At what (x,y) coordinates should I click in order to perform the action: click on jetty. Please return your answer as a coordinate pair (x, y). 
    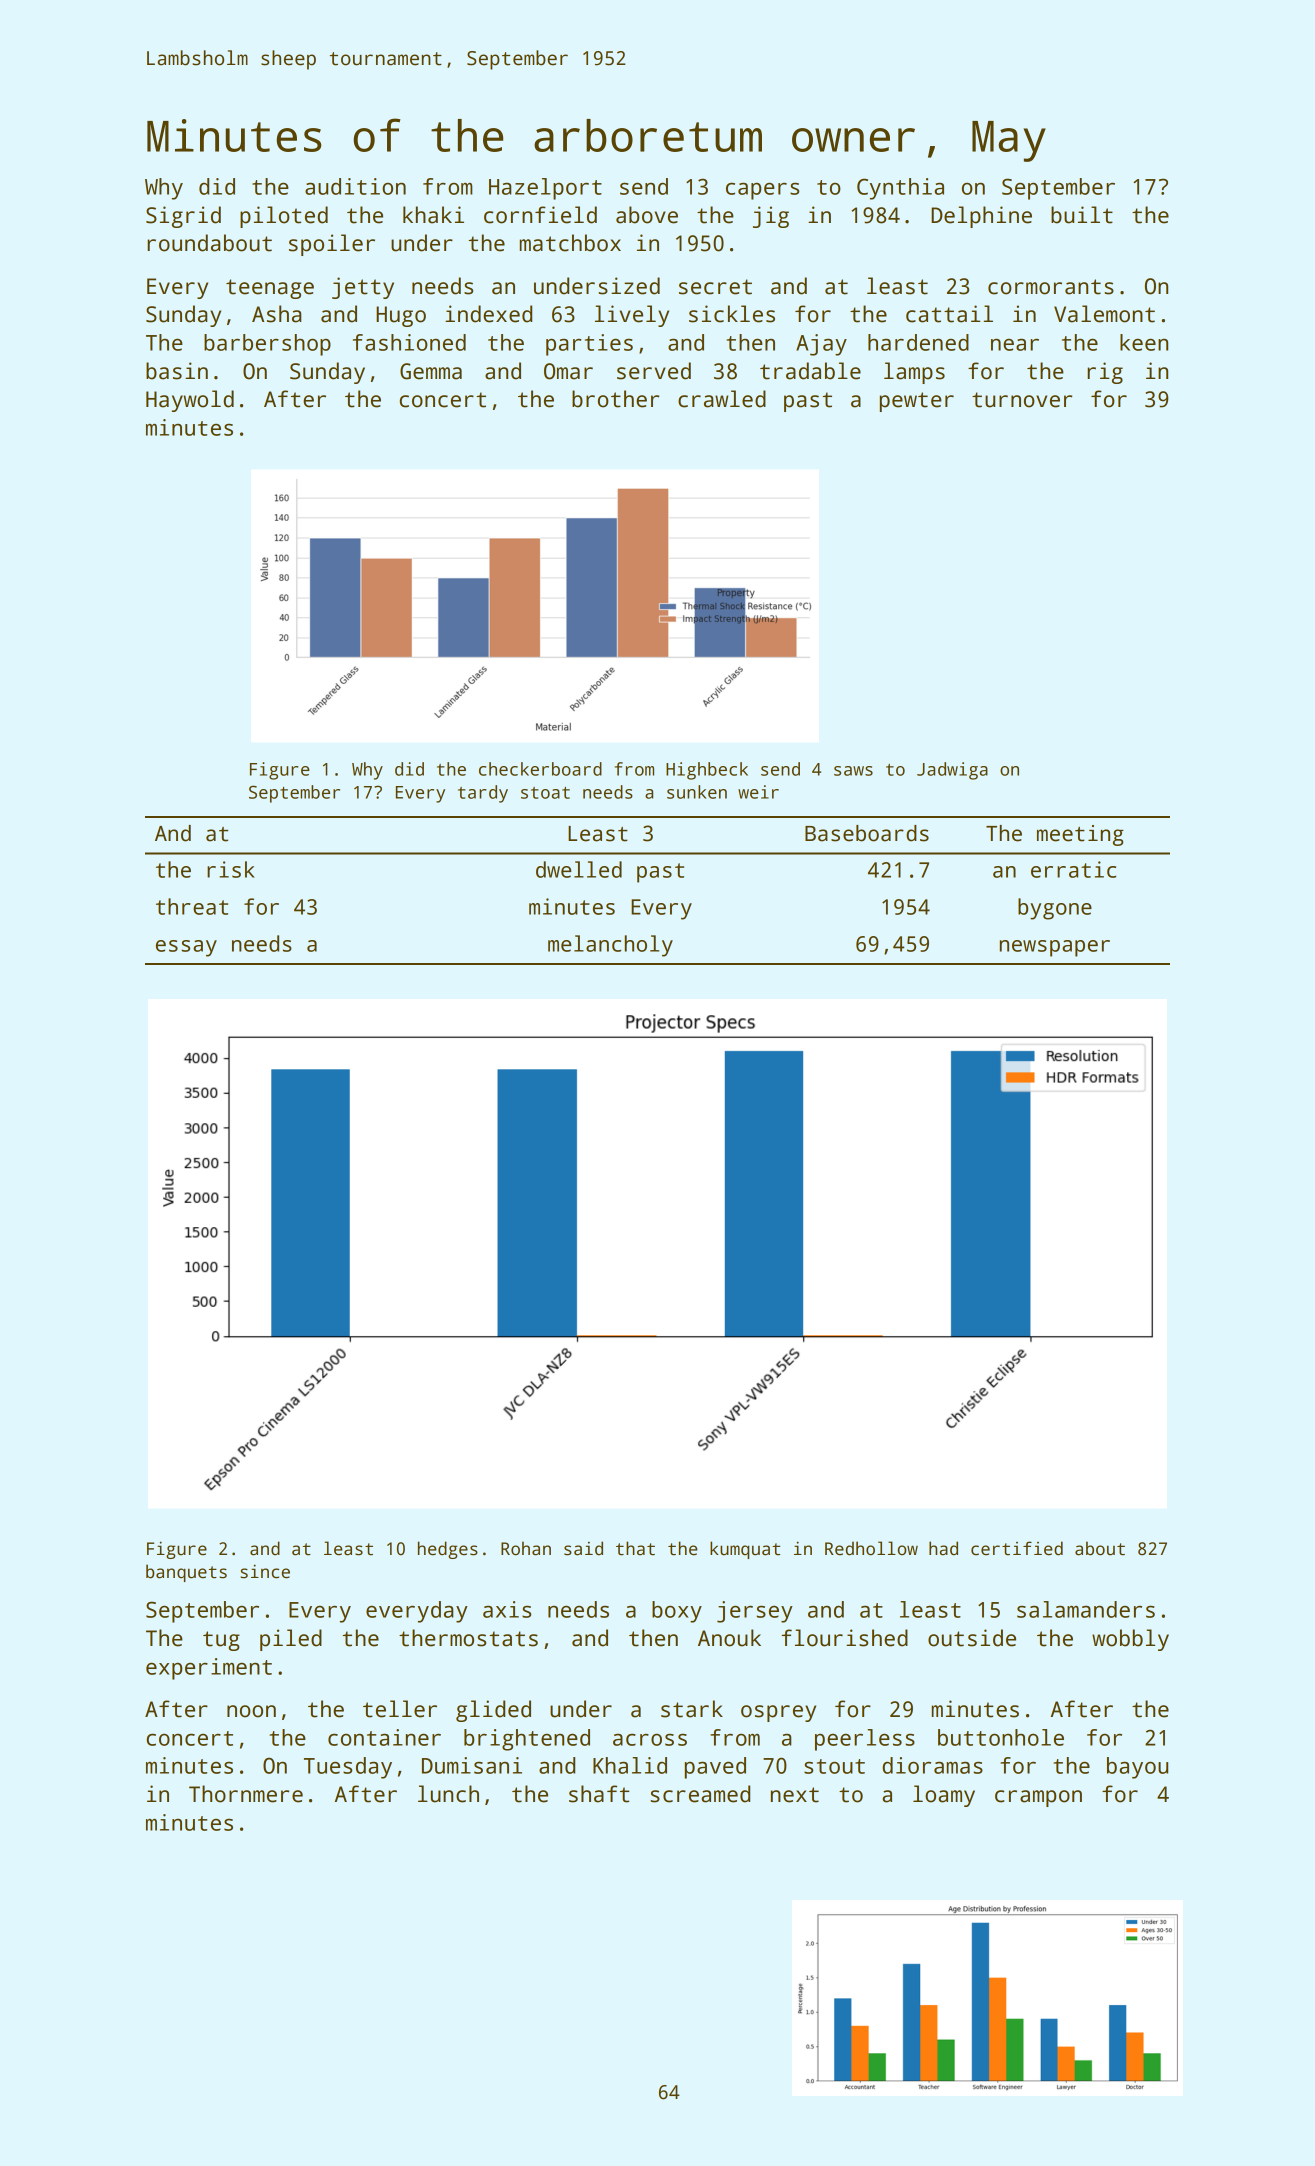
    Looking at the image, I should click on (363, 288).
